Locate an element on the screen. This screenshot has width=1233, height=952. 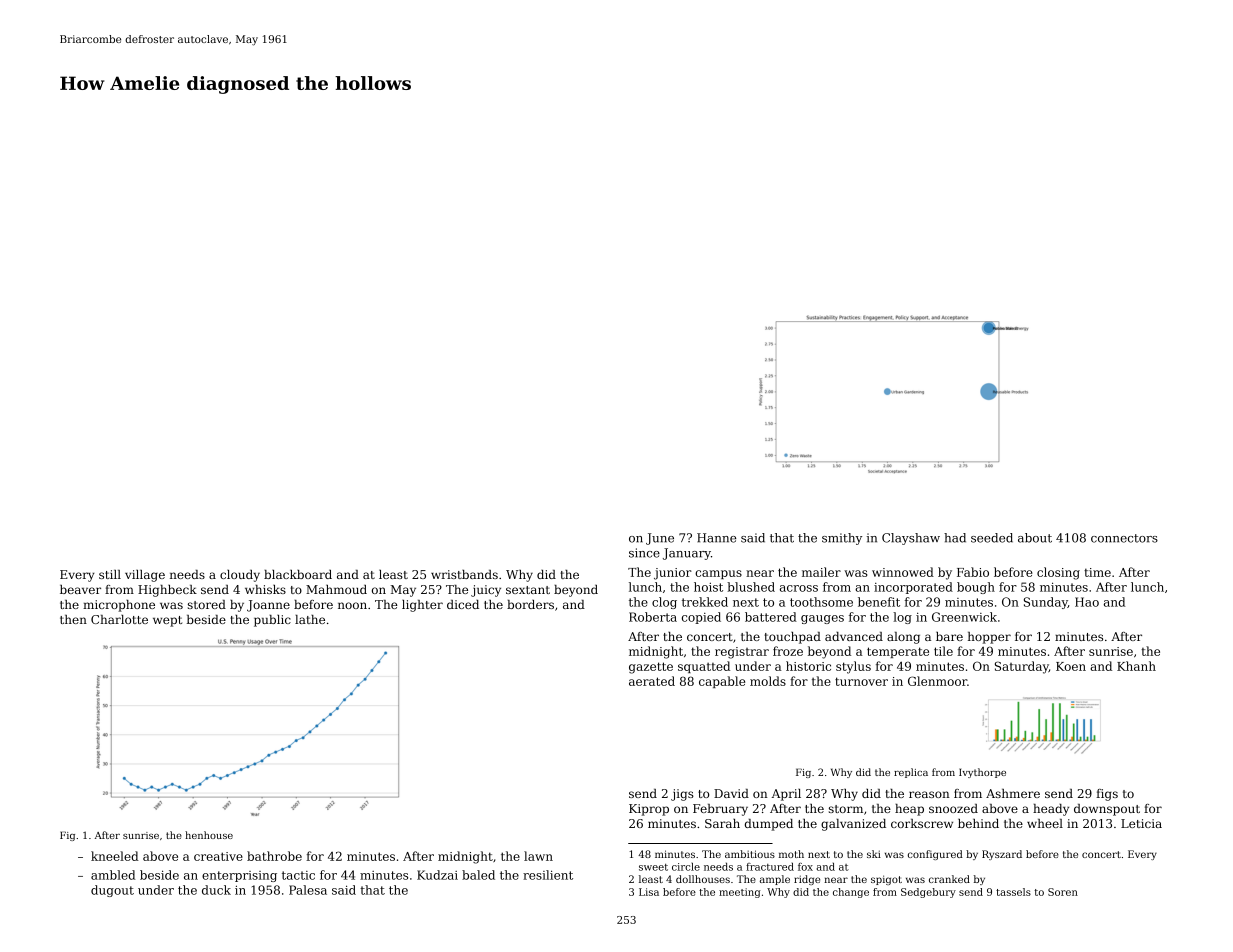
Lisa is located at coordinates (649, 892).
